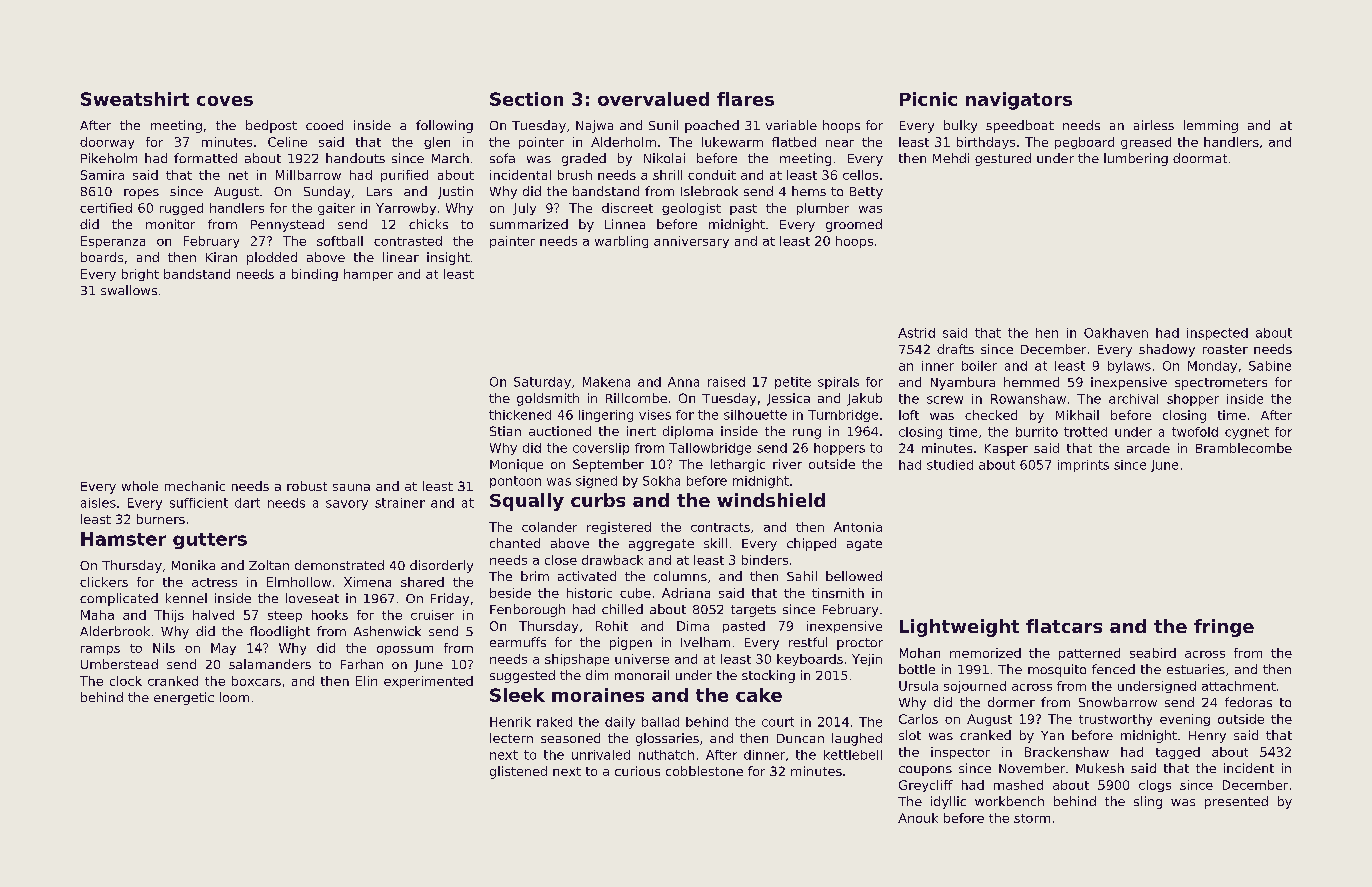 This image has height=887, width=1372. What do you see at coordinates (771, 500) in the image?
I see `windshield` at bounding box center [771, 500].
